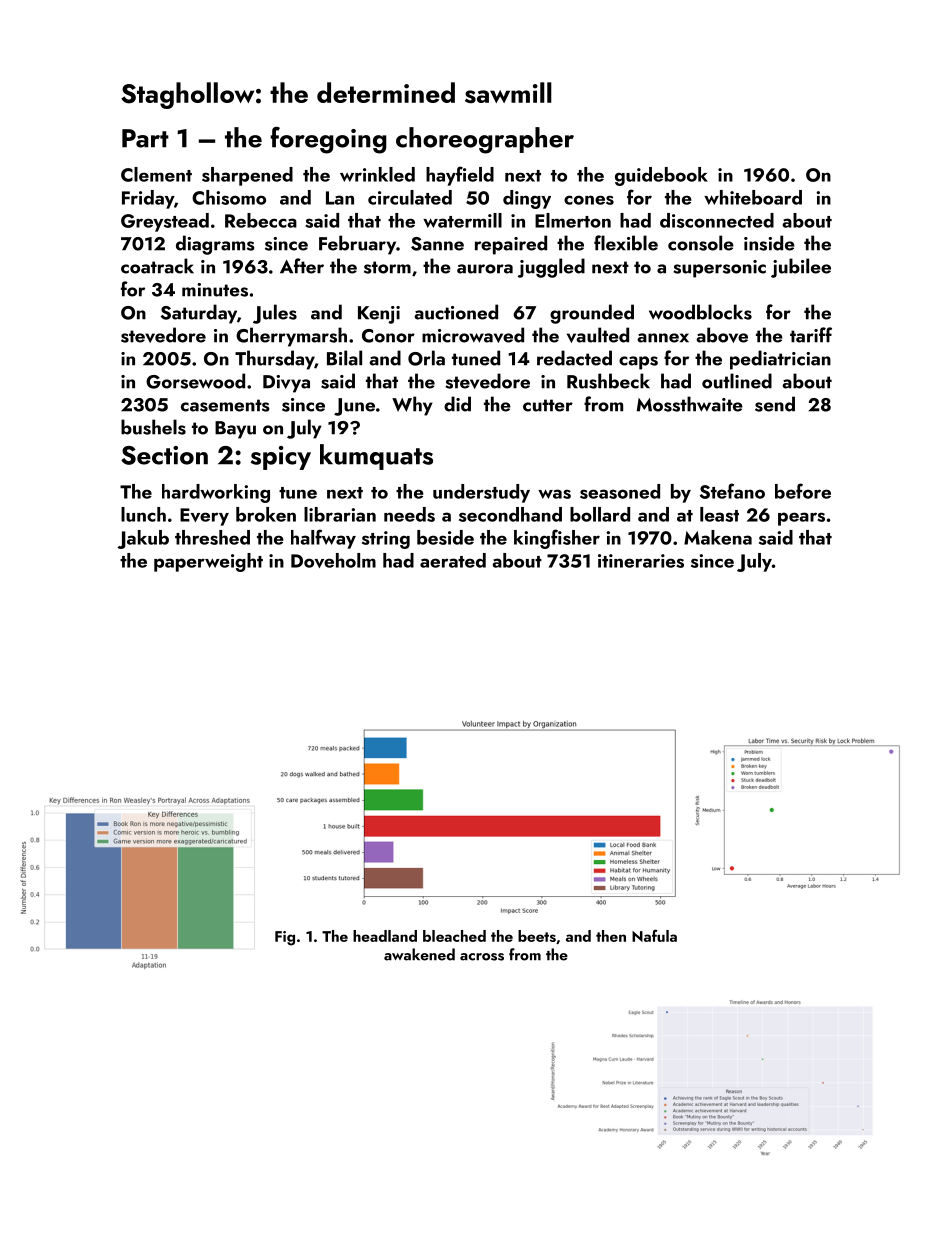  I want to click on headland, so click(385, 936).
